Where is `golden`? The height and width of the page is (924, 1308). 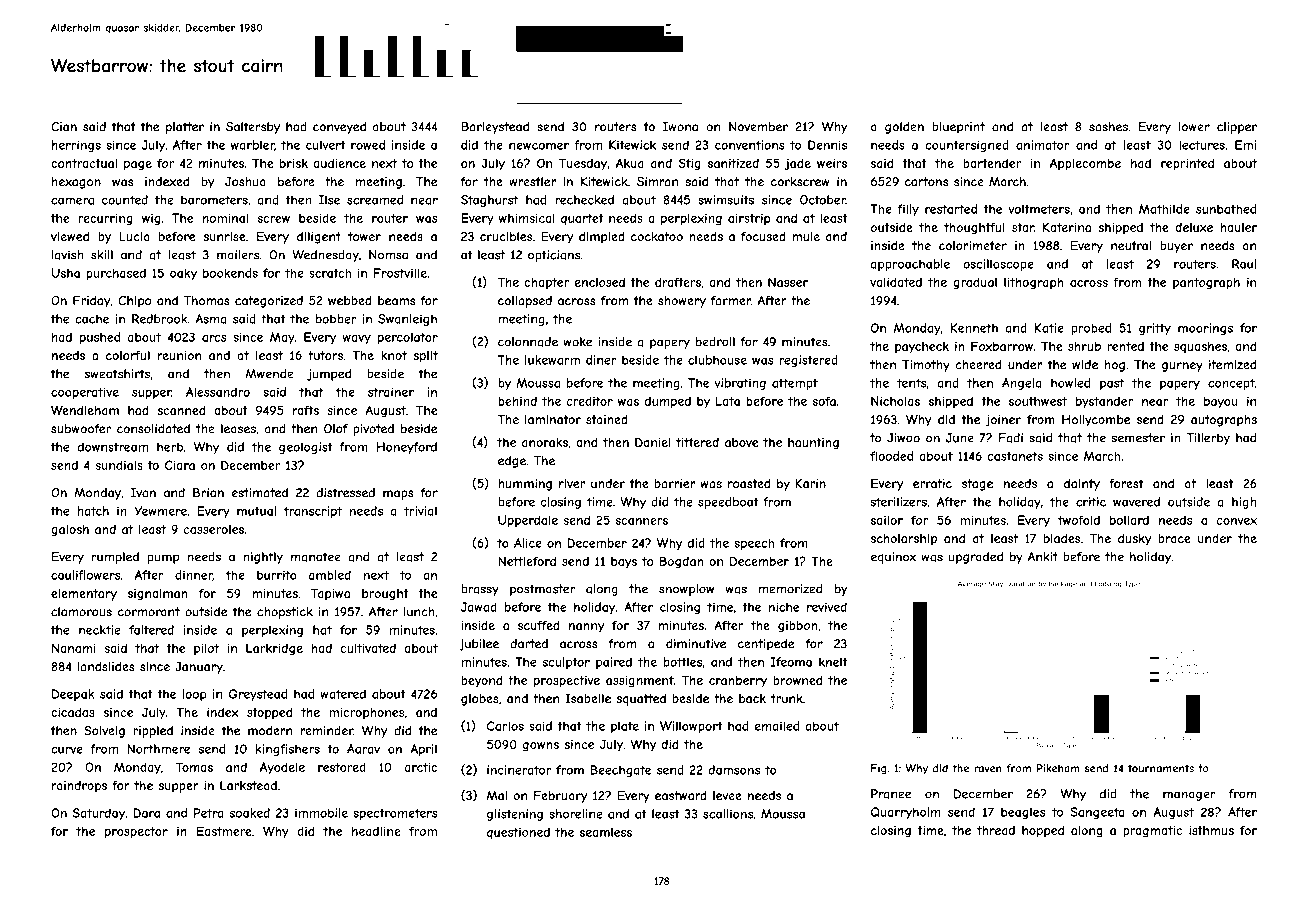
golden is located at coordinates (904, 128).
